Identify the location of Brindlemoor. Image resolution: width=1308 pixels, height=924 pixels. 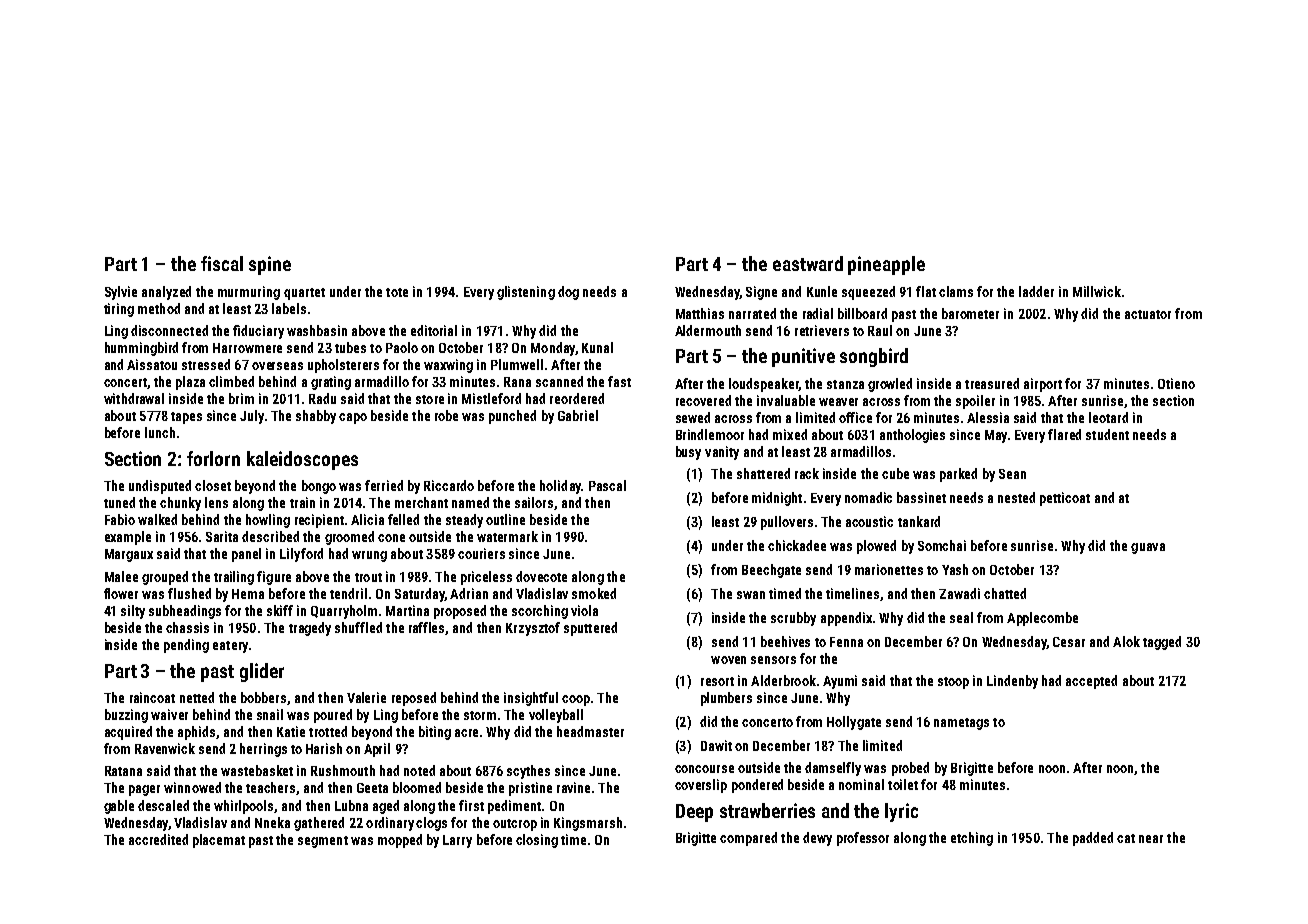
(710, 434).
